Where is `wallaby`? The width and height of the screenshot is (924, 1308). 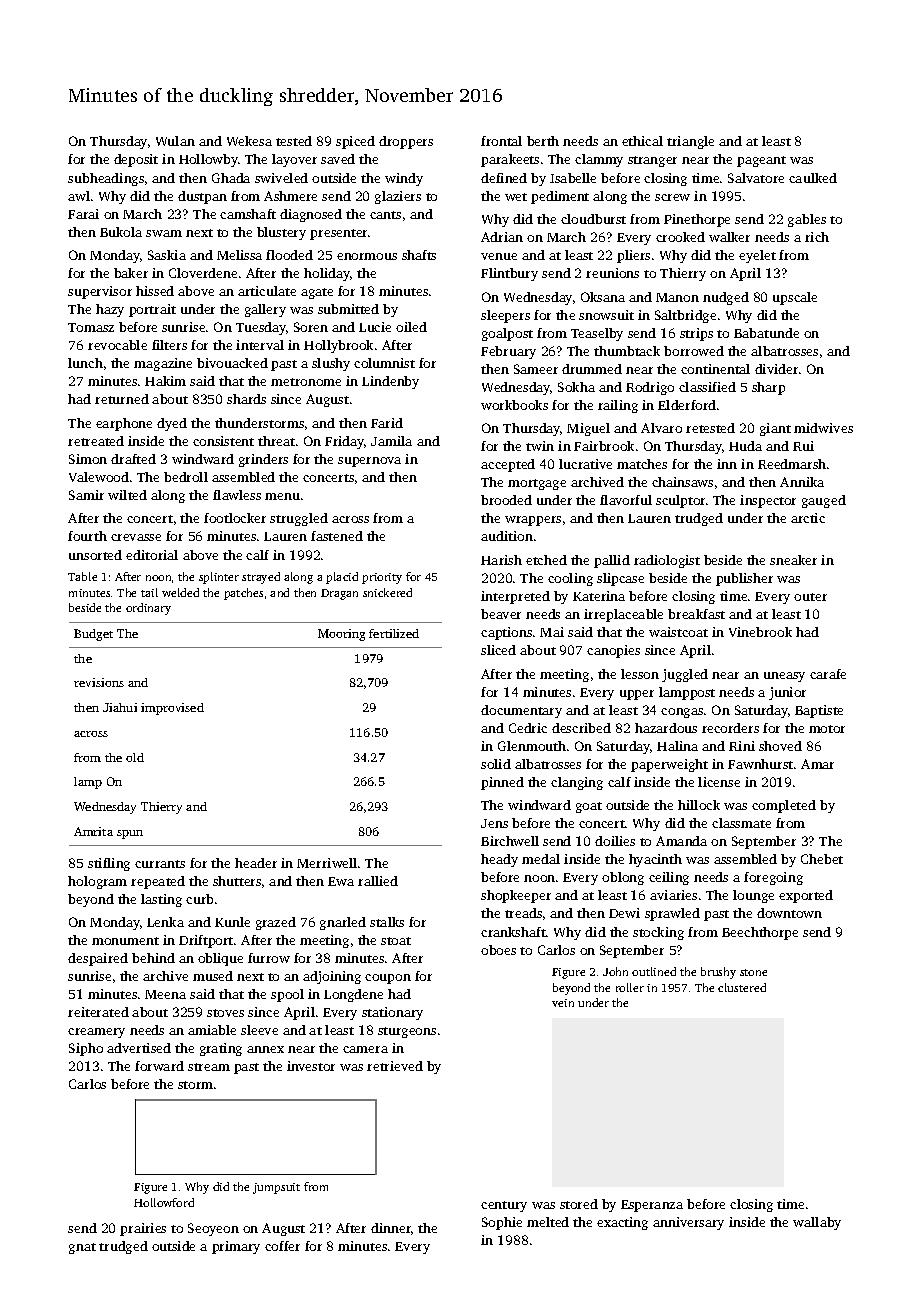 wallaby is located at coordinates (817, 1223).
